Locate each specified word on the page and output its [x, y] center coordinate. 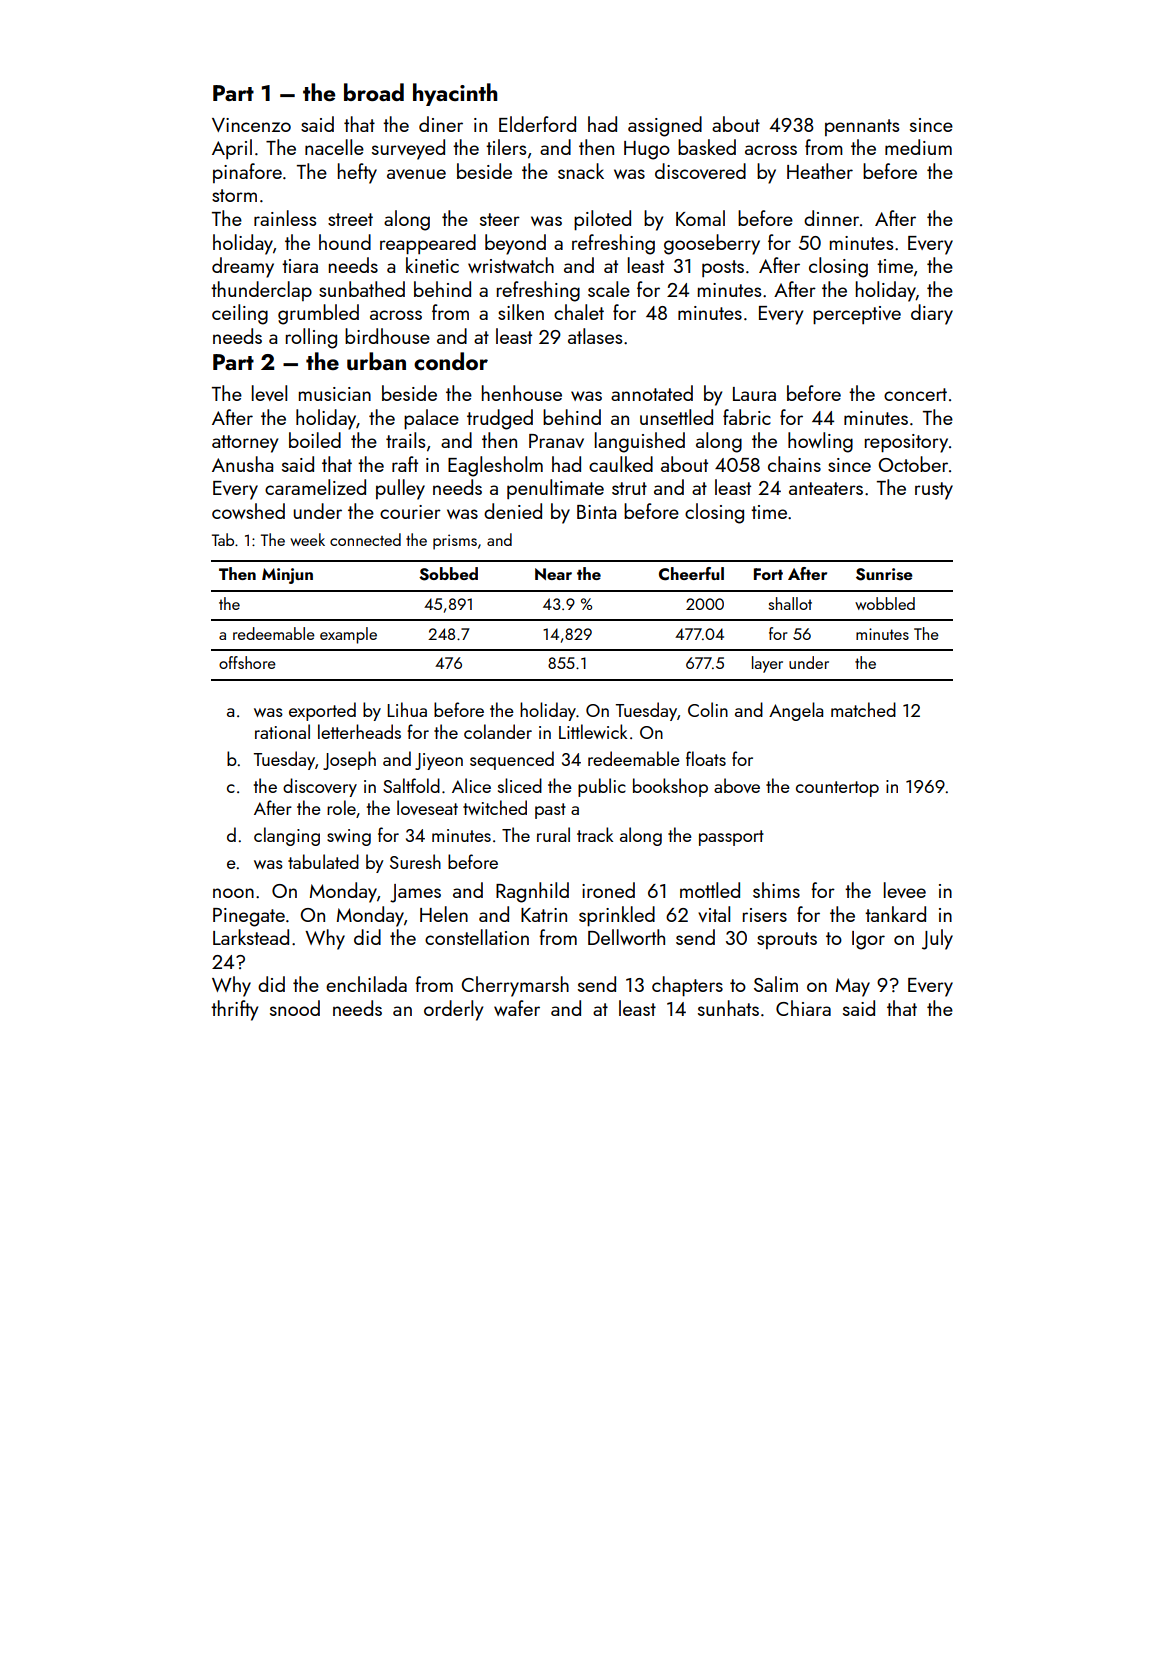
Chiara [803, 1008]
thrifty [234, 1010]
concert [915, 394]
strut [629, 488]
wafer [517, 1008]
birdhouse [387, 336]
